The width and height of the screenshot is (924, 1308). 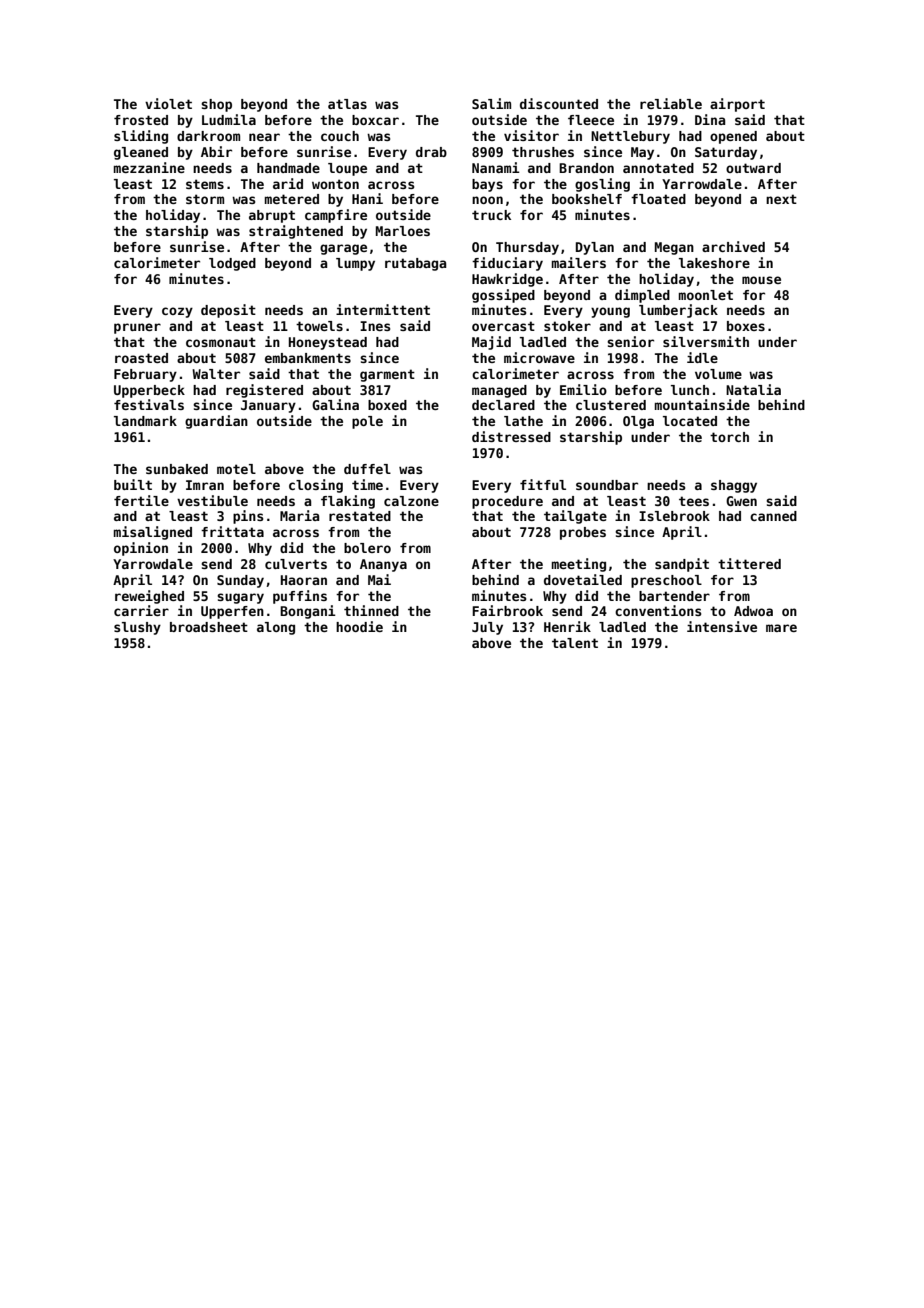 I want to click on discounted, so click(x=559, y=103).
